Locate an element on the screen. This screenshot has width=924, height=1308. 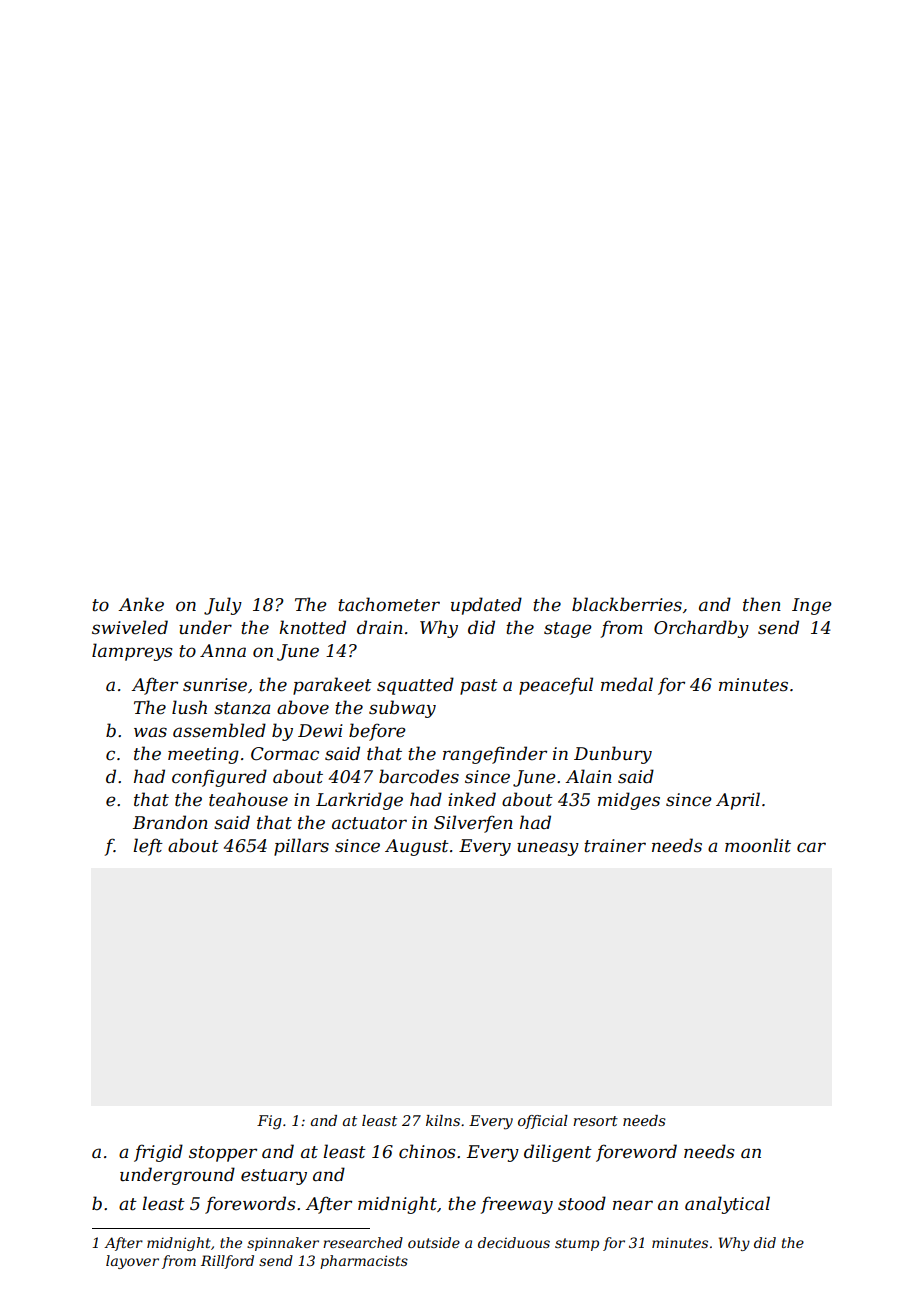
uneasy is located at coordinates (548, 849).
